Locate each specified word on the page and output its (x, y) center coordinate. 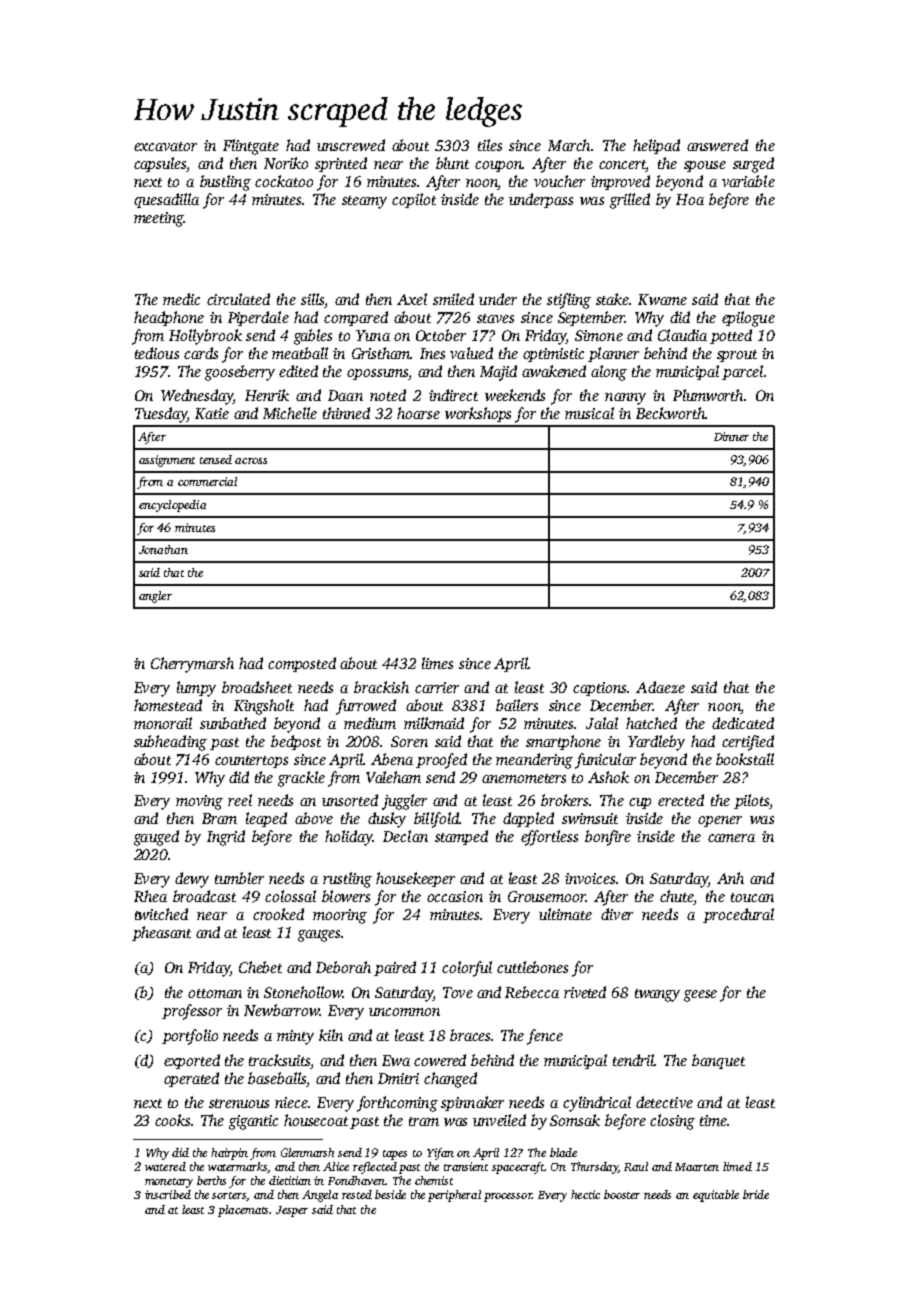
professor (192, 1012)
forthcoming (397, 1104)
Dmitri (398, 1078)
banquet (718, 1061)
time (713, 1120)
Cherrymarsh (192, 665)
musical (589, 413)
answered (717, 145)
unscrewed (351, 145)
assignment (167, 461)
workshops (478, 414)
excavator (165, 146)
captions (599, 689)
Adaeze (660, 687)
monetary (169, 1183)
